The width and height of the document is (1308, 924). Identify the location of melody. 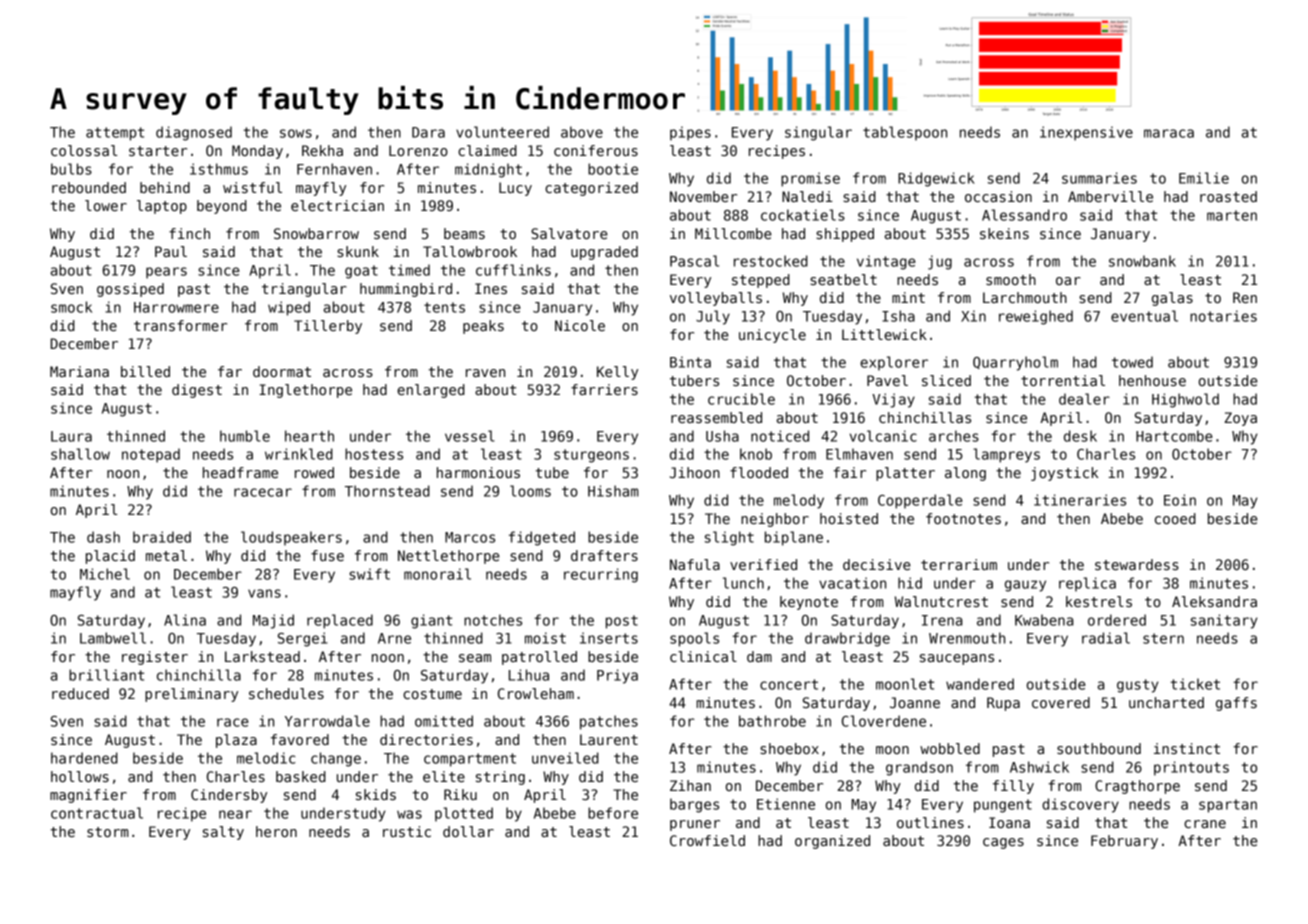
(799, 501).
